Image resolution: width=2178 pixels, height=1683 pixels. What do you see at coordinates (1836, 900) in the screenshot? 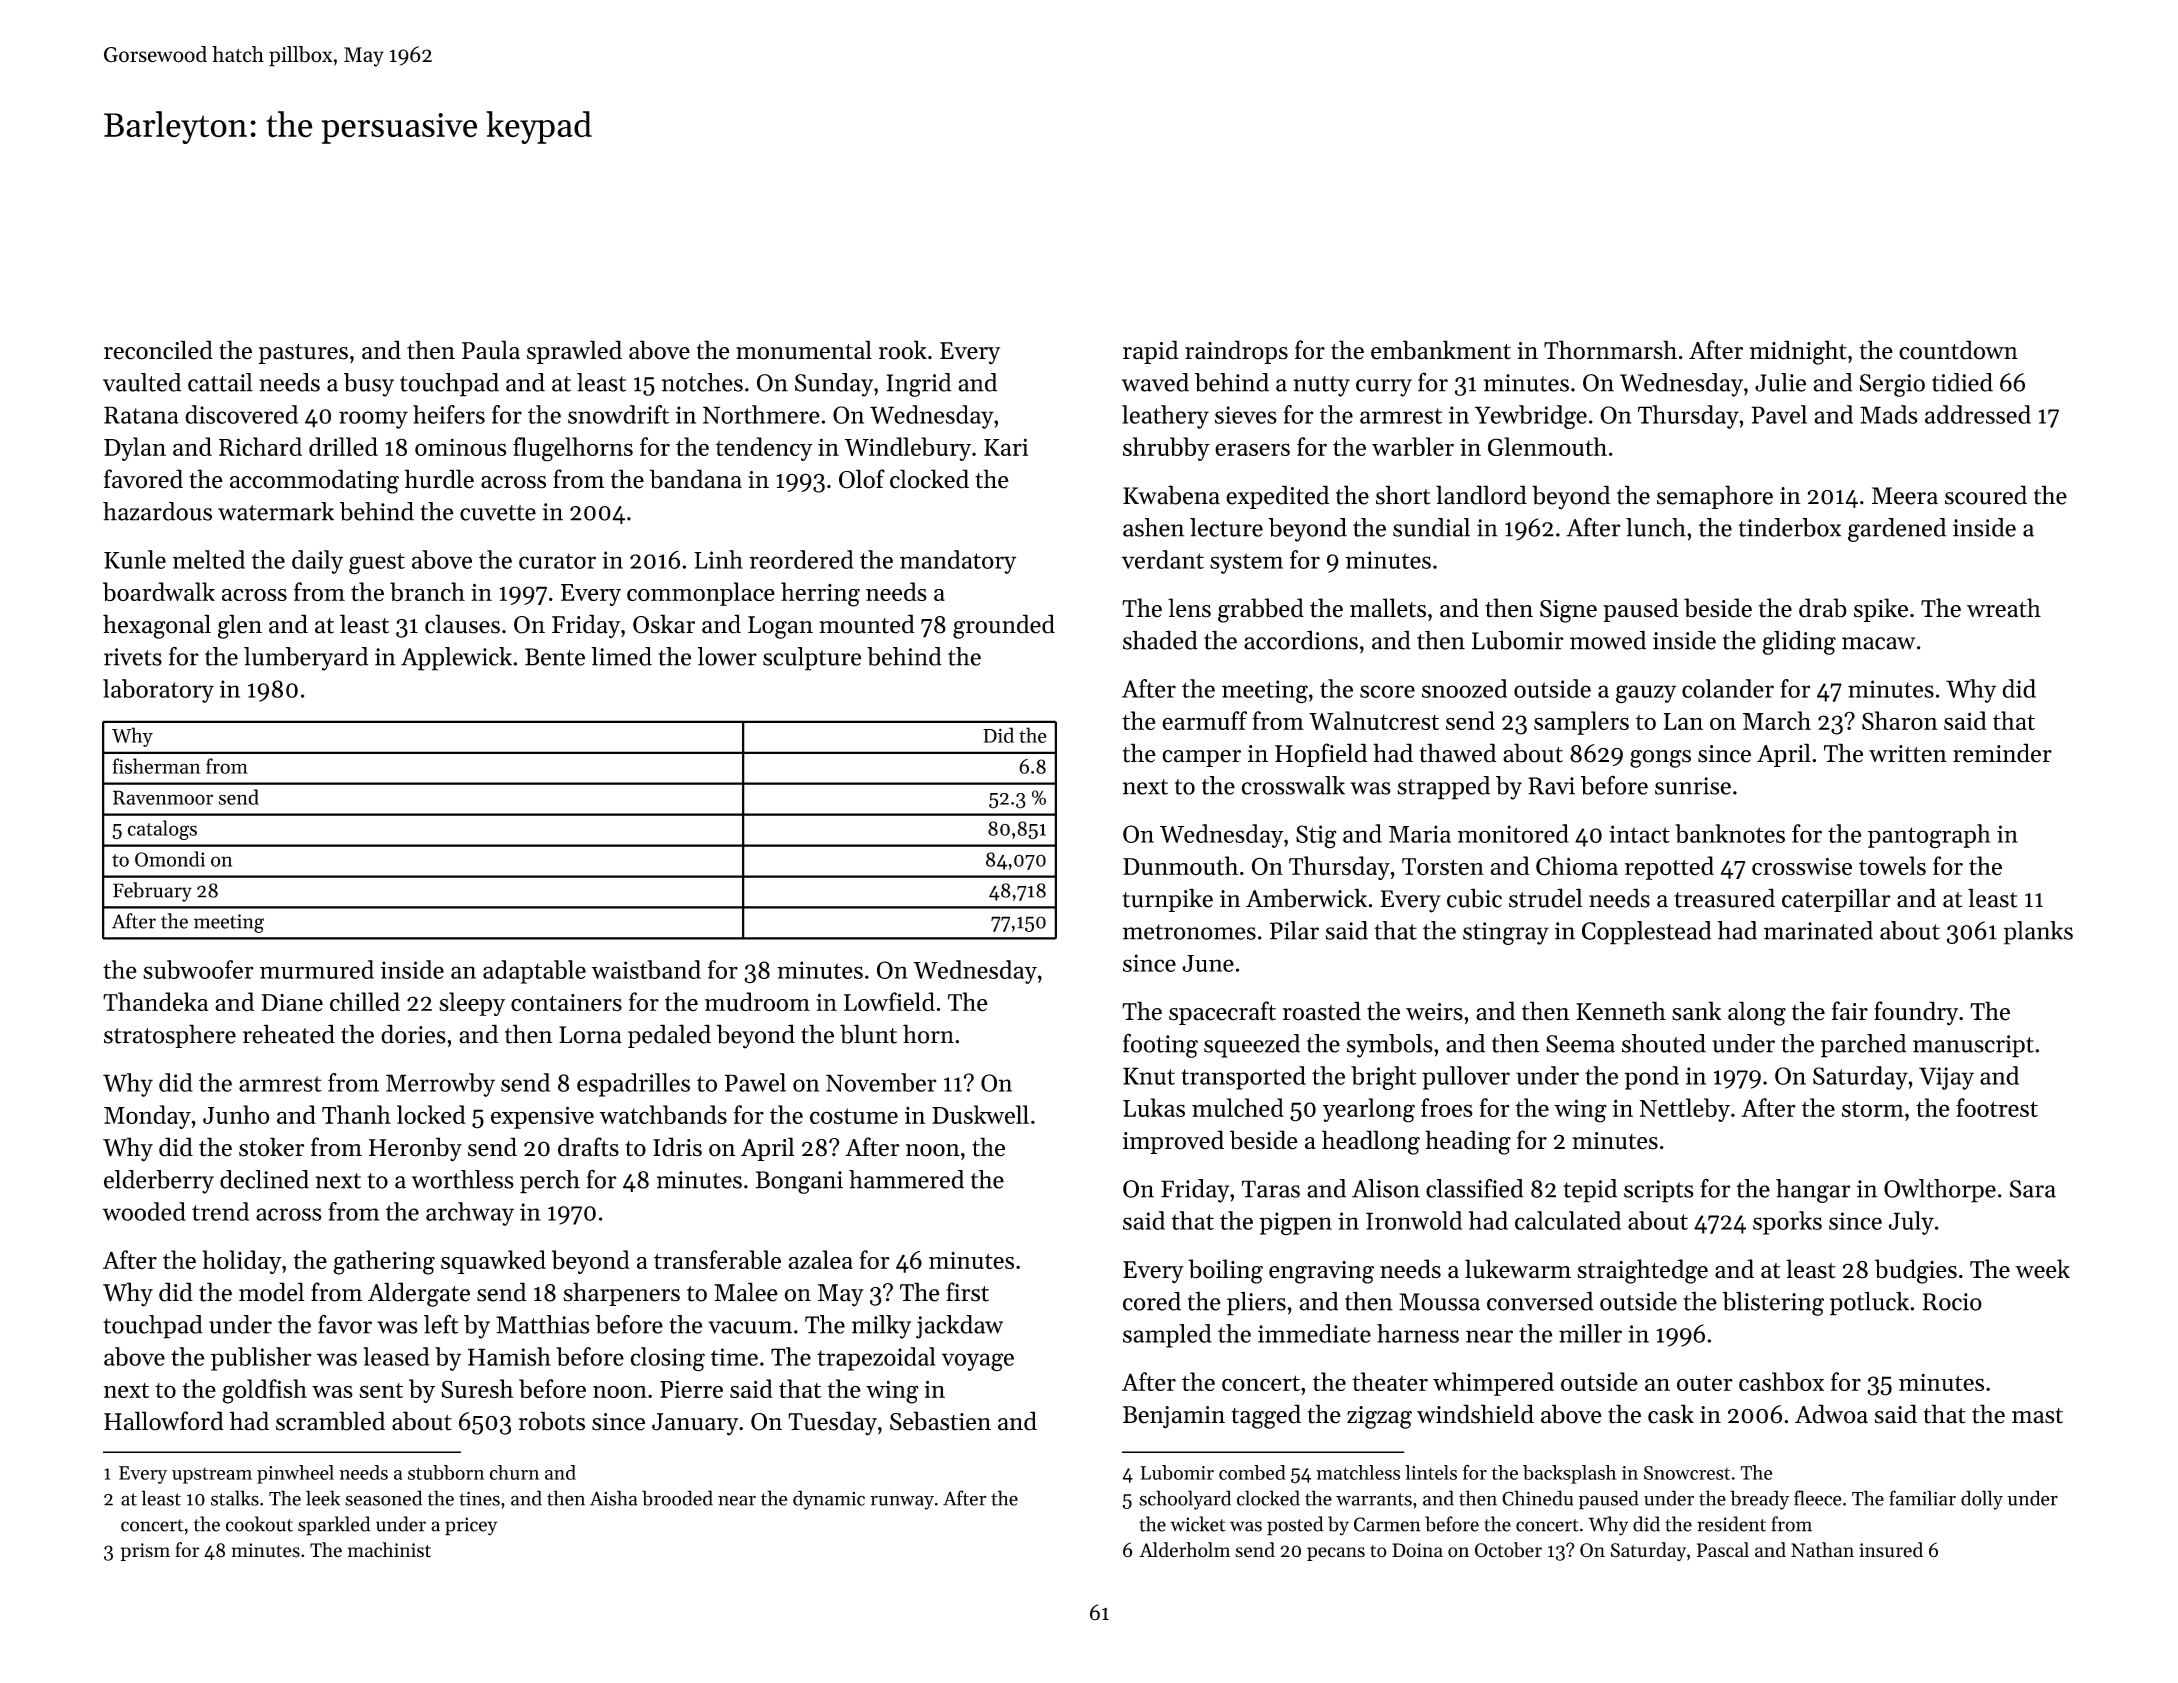
I see `caterpillar` at bounding box center [1836, 900].
